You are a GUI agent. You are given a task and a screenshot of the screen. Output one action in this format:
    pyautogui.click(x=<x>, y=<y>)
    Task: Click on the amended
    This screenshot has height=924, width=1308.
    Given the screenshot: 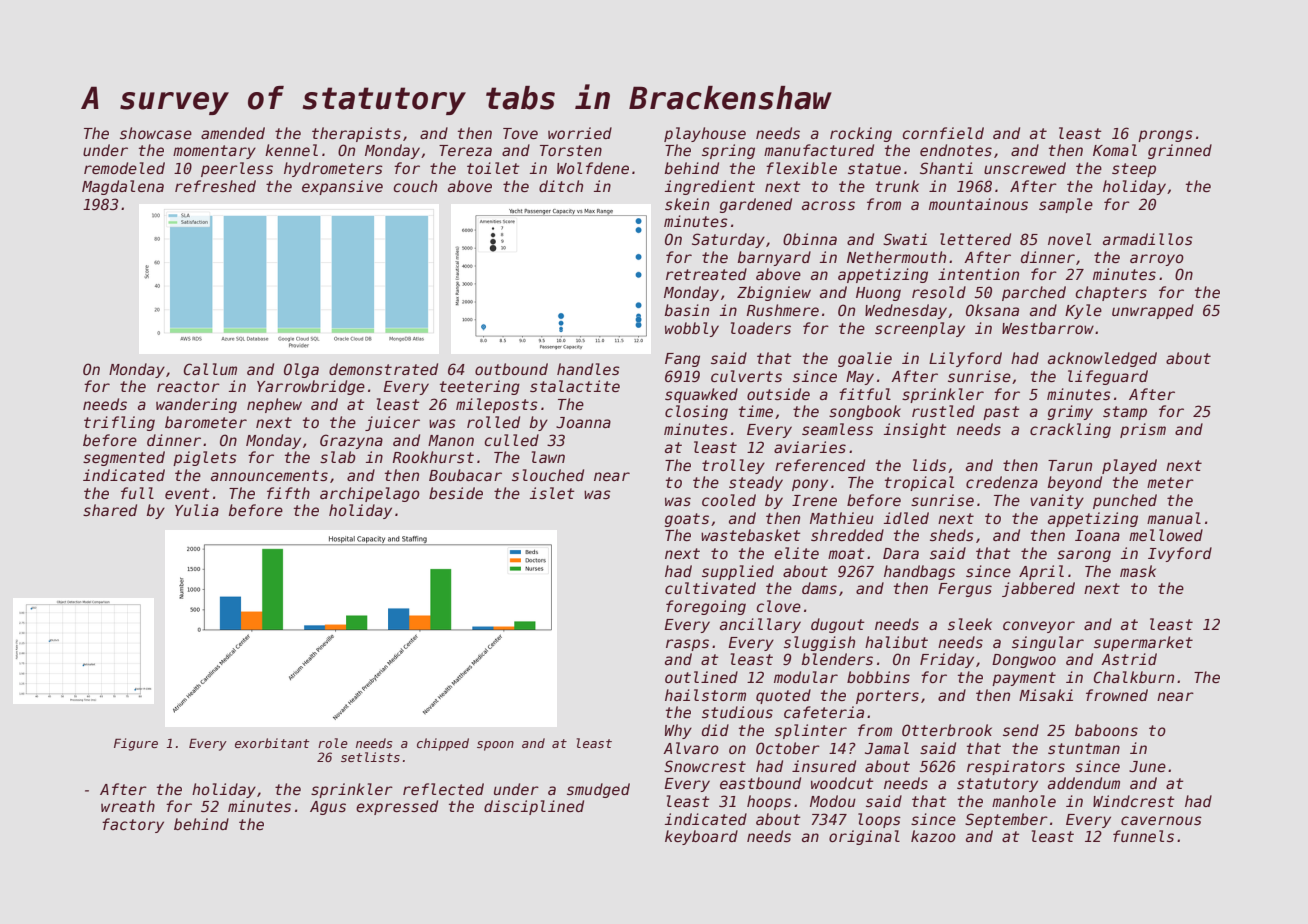 What is the action you would take?
    pyautogui.click(x=233, y=133)
